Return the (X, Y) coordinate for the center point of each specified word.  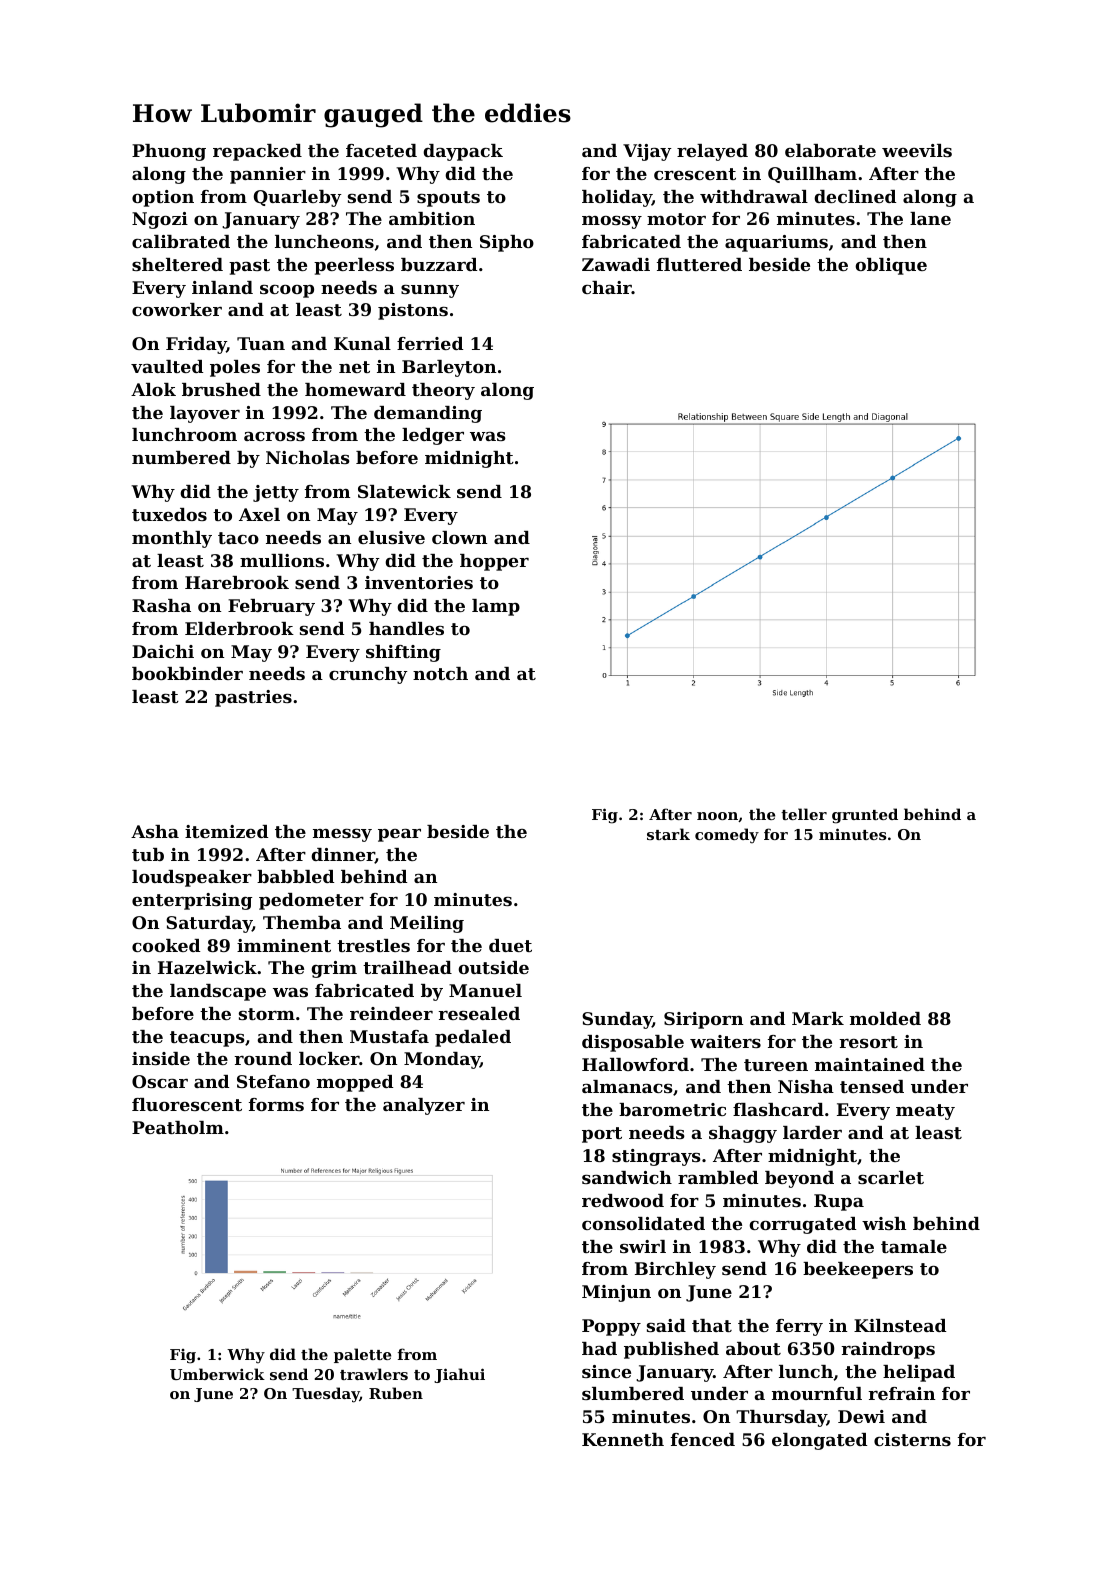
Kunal (362, 343)
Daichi (163, 651)
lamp (496, 607)
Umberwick (217, 1374)
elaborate (830, 150)
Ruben (396, 1393)
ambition (432, 218)
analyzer (424, 1106)
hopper (494, 562)
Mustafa (389, 1036)
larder (812, 1132)
